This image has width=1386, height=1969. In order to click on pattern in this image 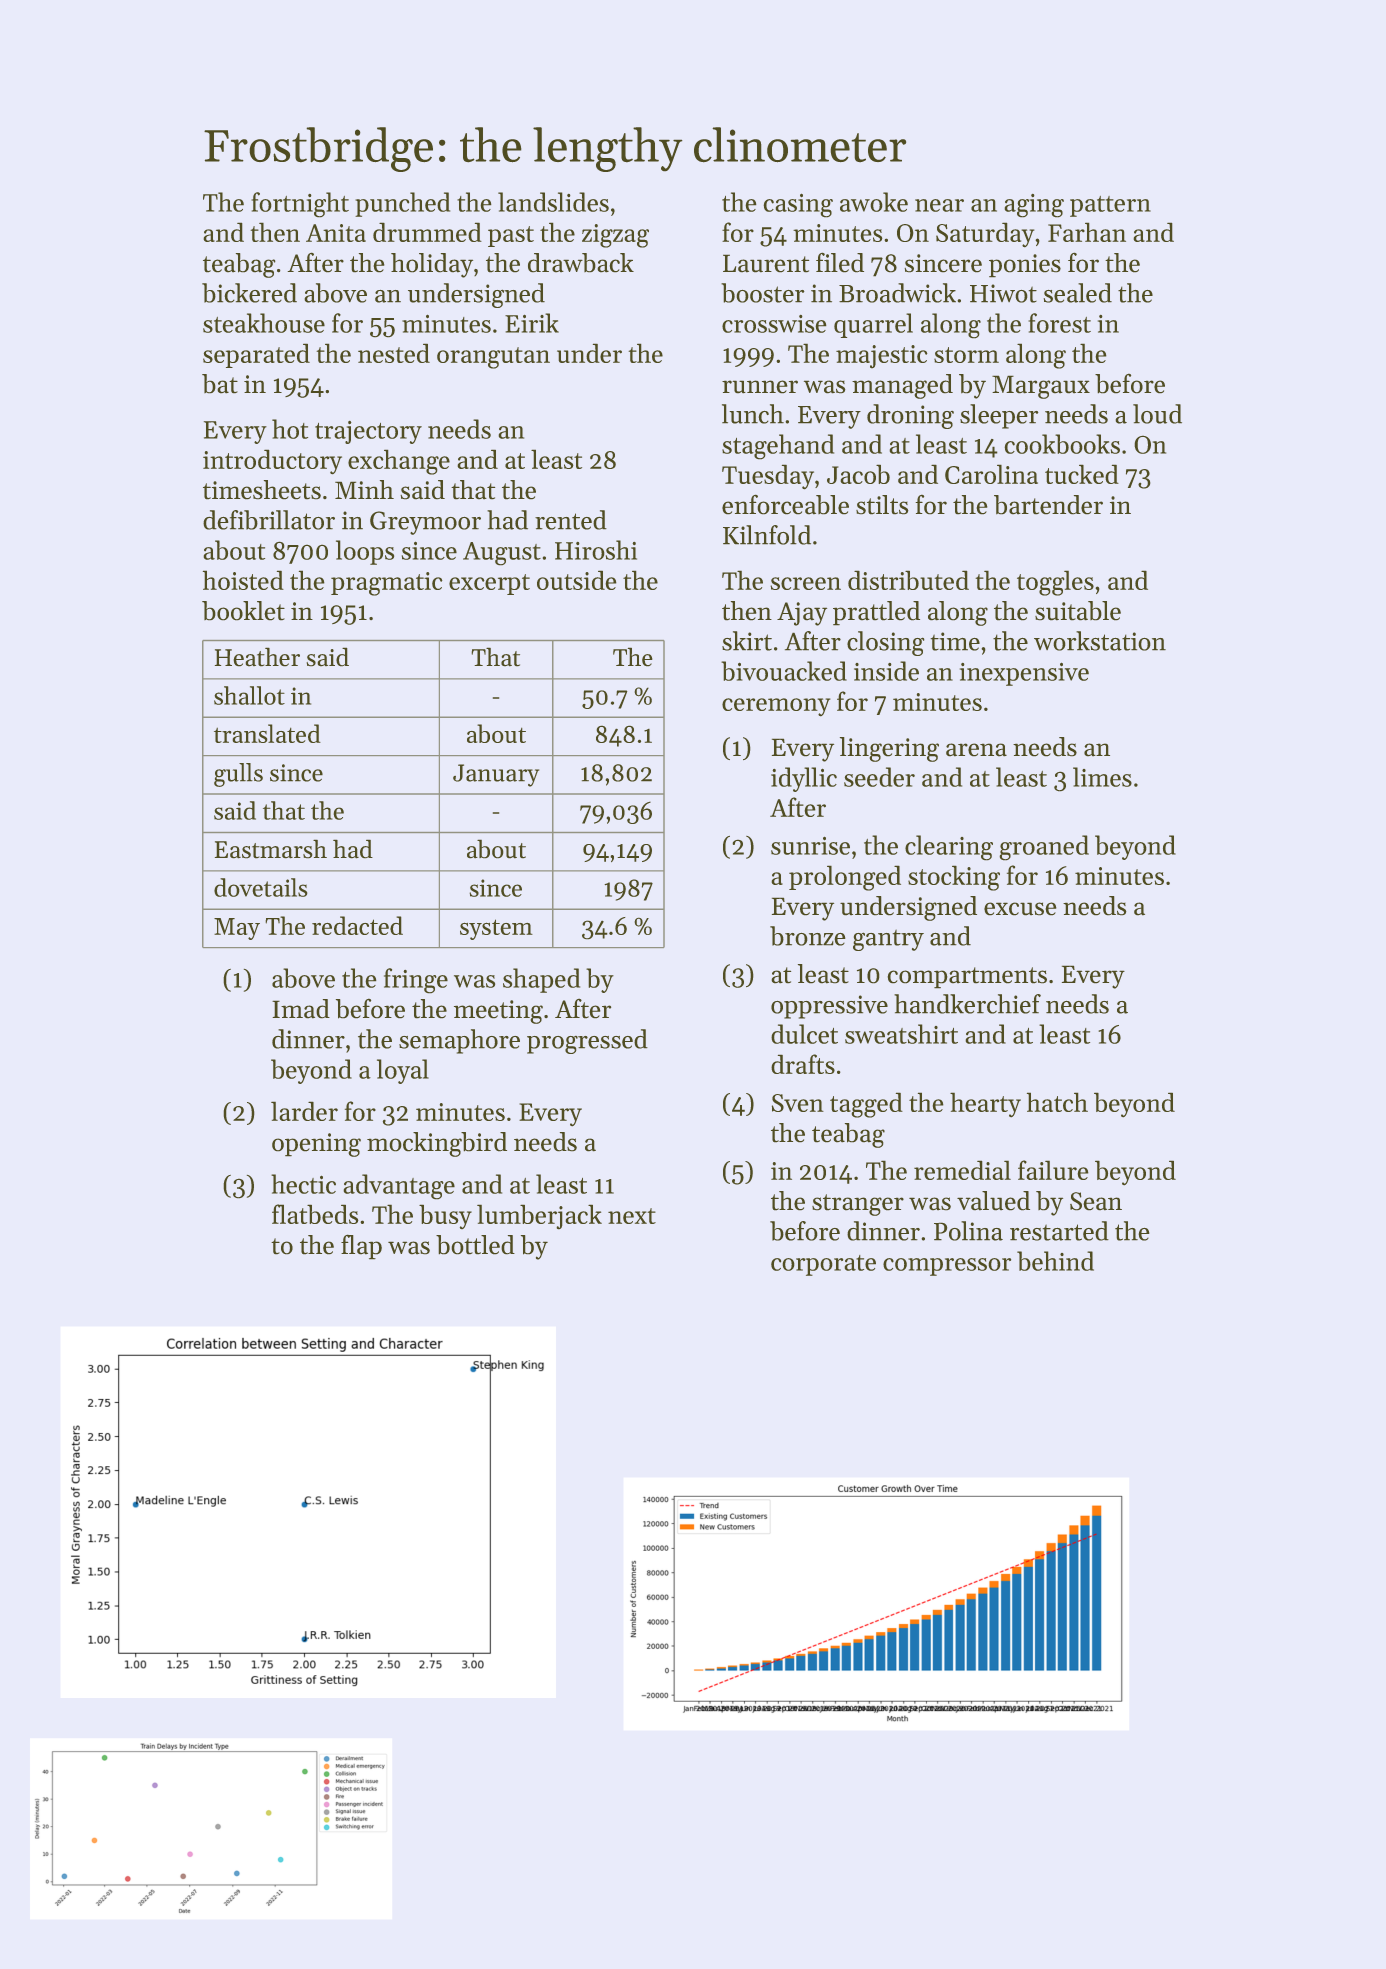, I will do `click(1110, 206)`.
